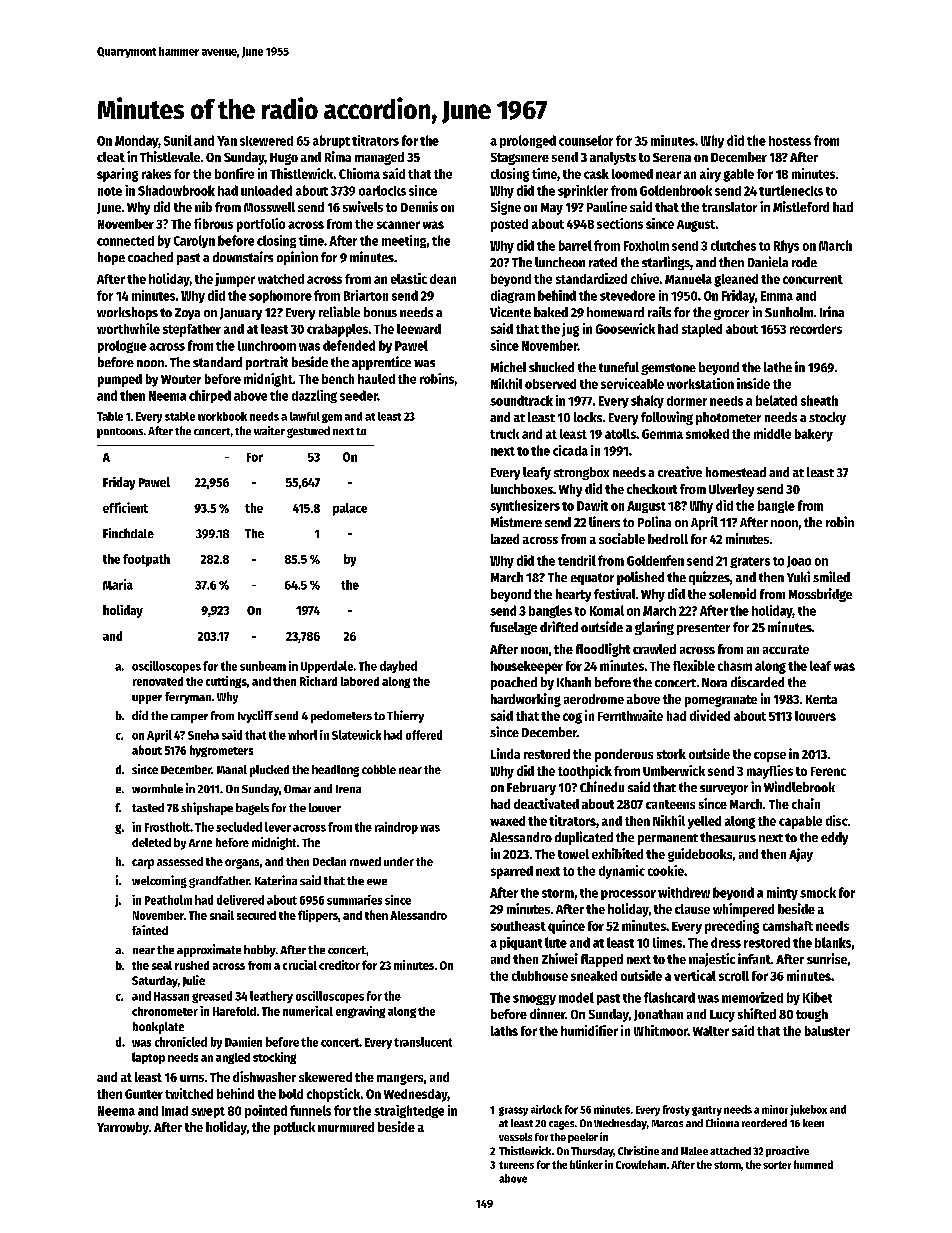 The height and width of the document is (1233, 952). Describe the element at coordinates (831, 576) in the document. I see `smiled` at that location.
